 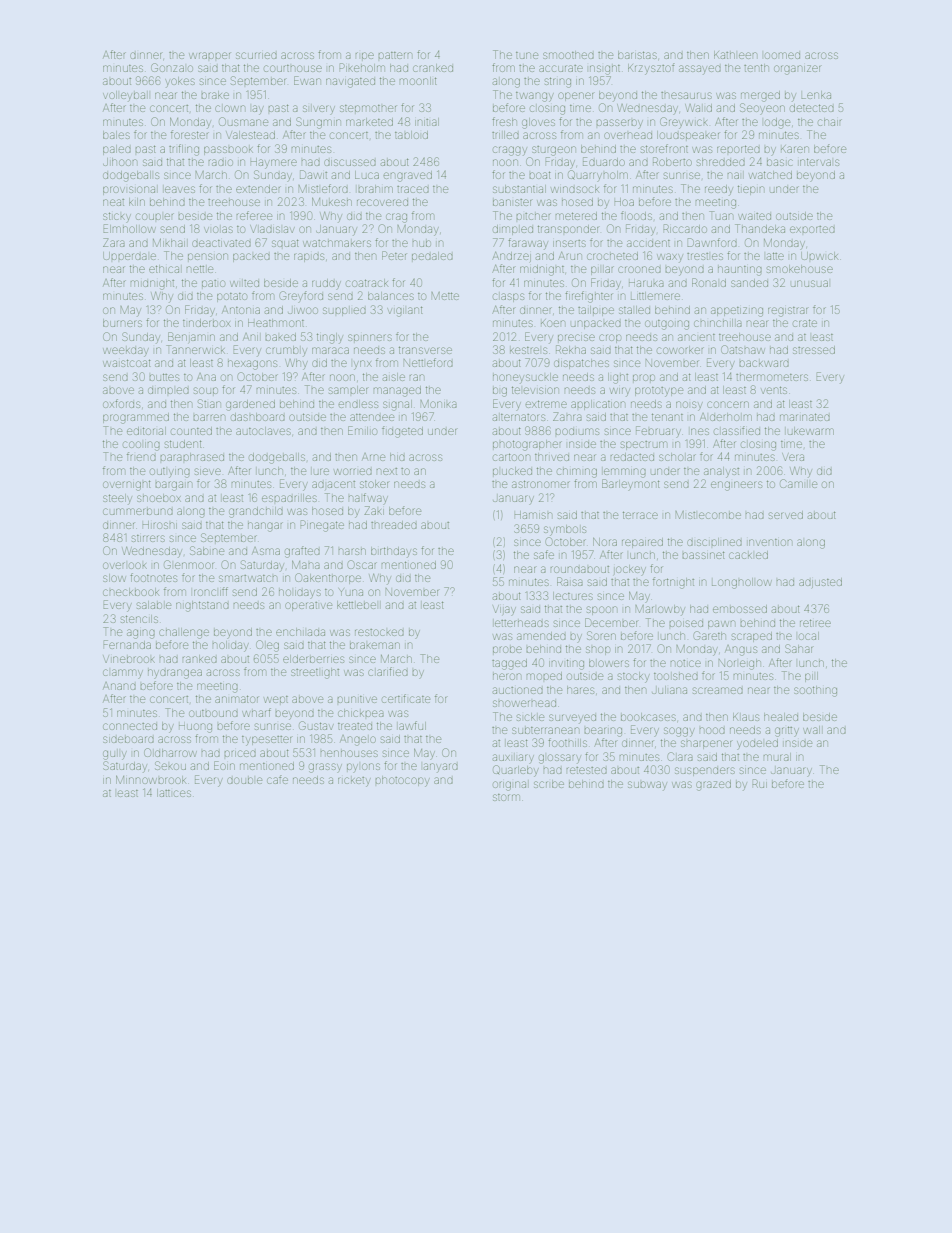 What do you see at coordinates (213, 713) in the screenshot?
I see `outbound` at bounding box center [213, 713].
